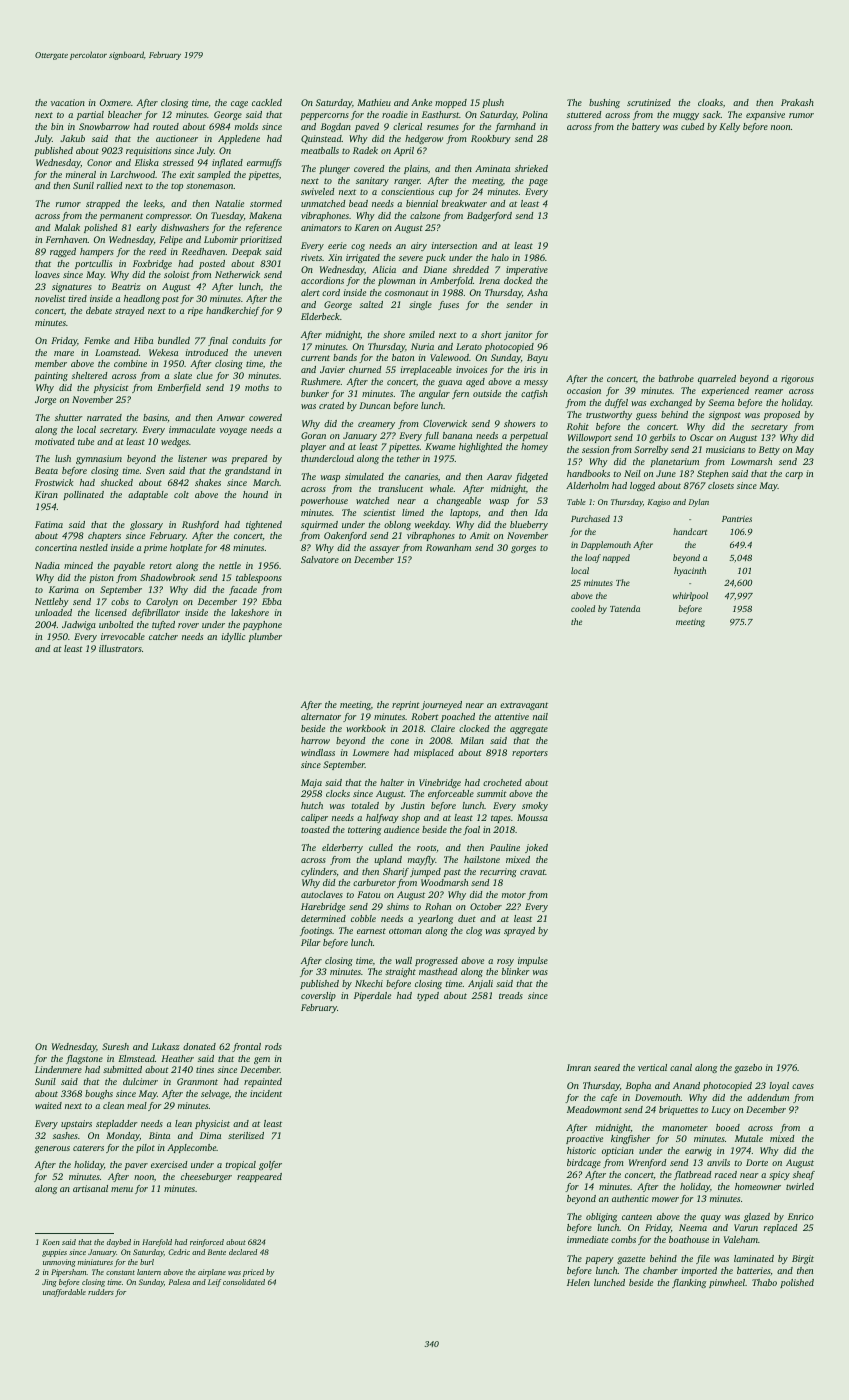 The height and width of the screenshot is (1400, 849). What do you see at coordinates (186, 548) in the screenshot?
I see `hotplate` at bounding box center [186, 548].
